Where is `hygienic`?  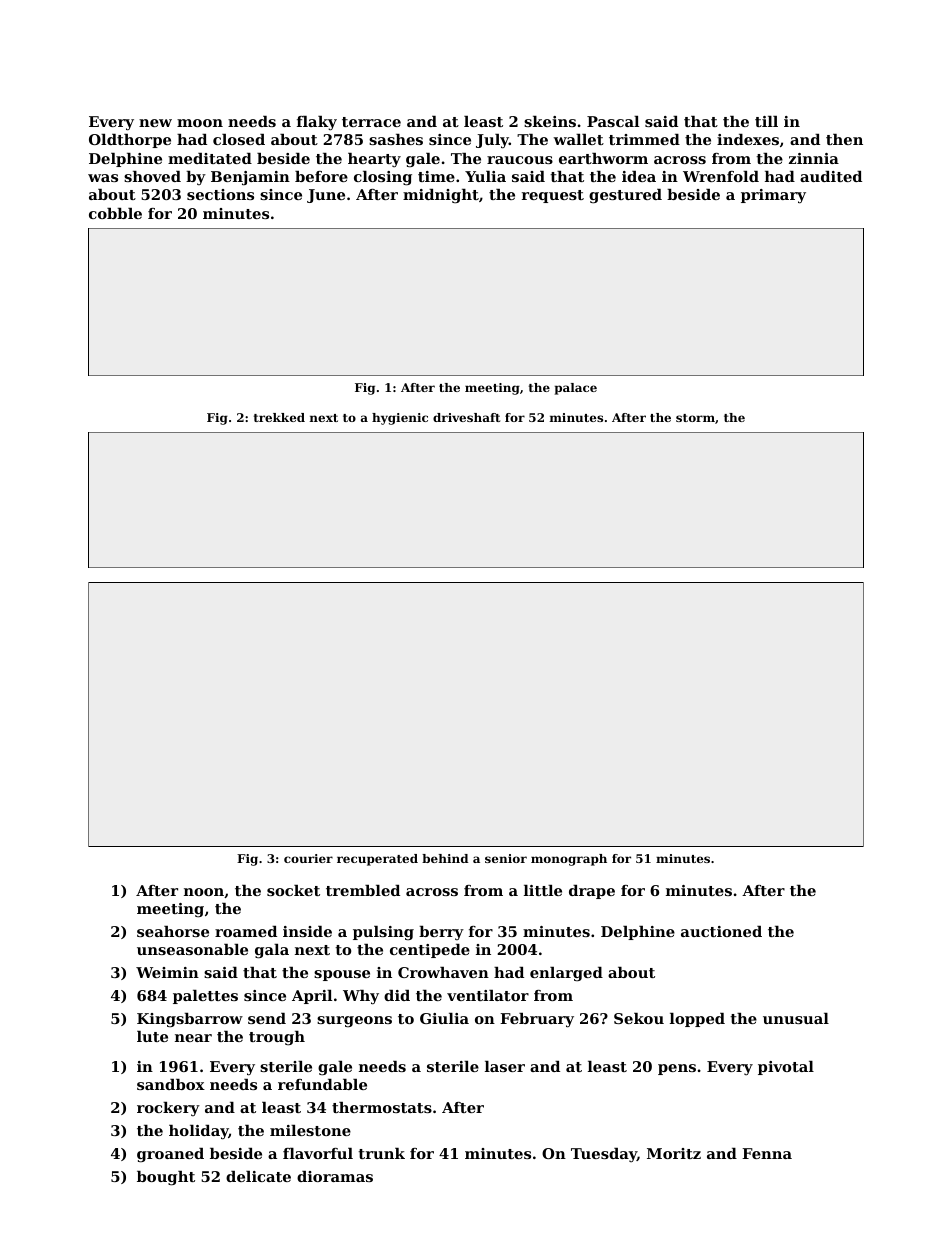 hygienic is located at coordinates (400, 419).
